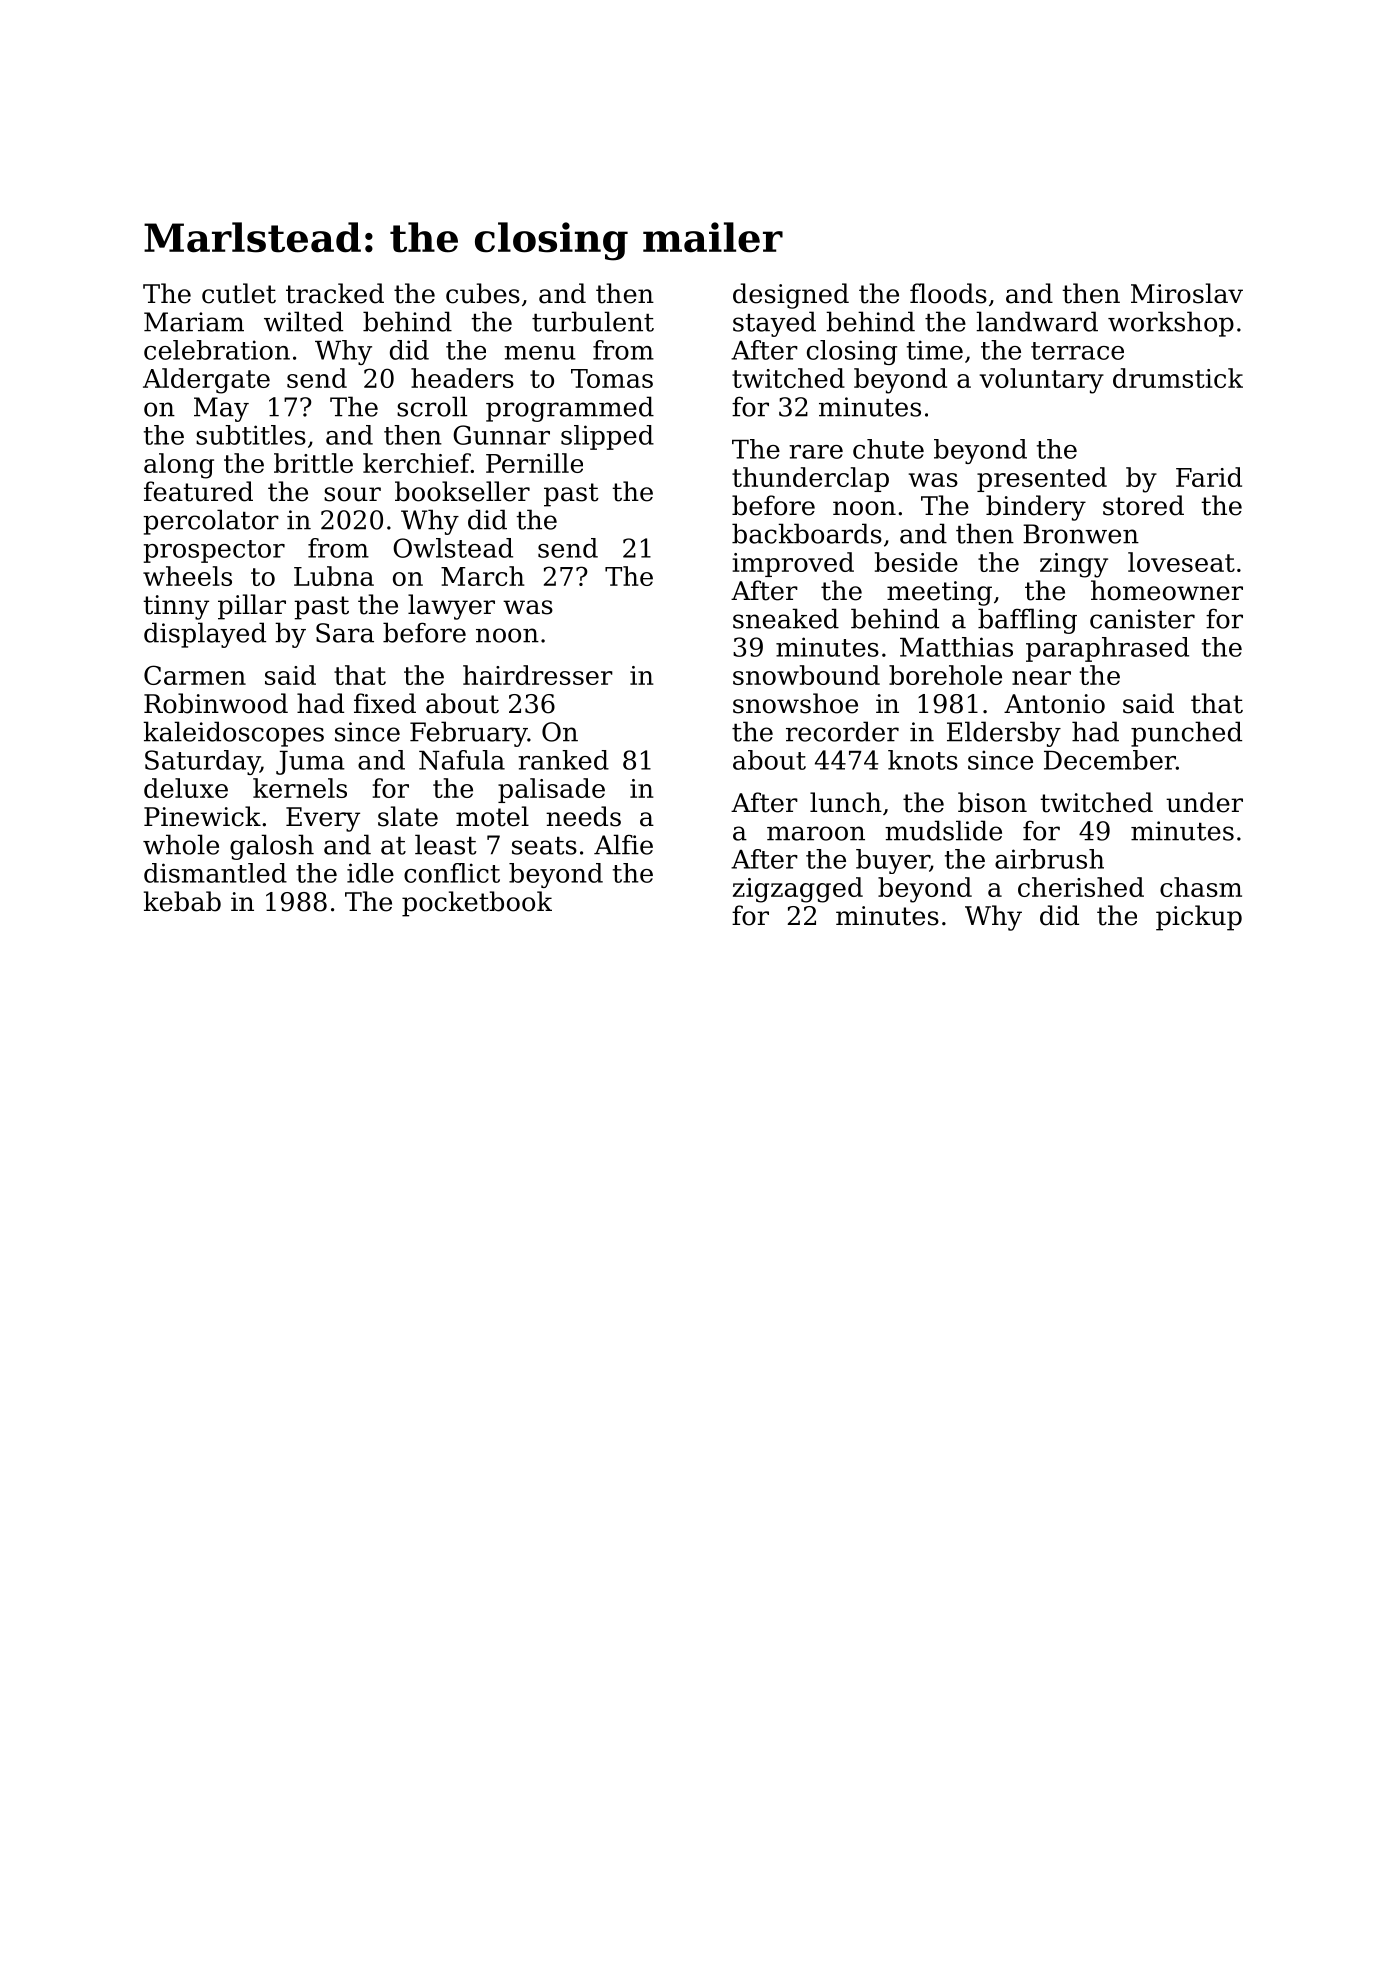 This screenshot has height=1969, width=1386. What do you see at coordinates (1199, 918) in the screenshot?
I see `pickup` at bounding box center [1199, 918].
